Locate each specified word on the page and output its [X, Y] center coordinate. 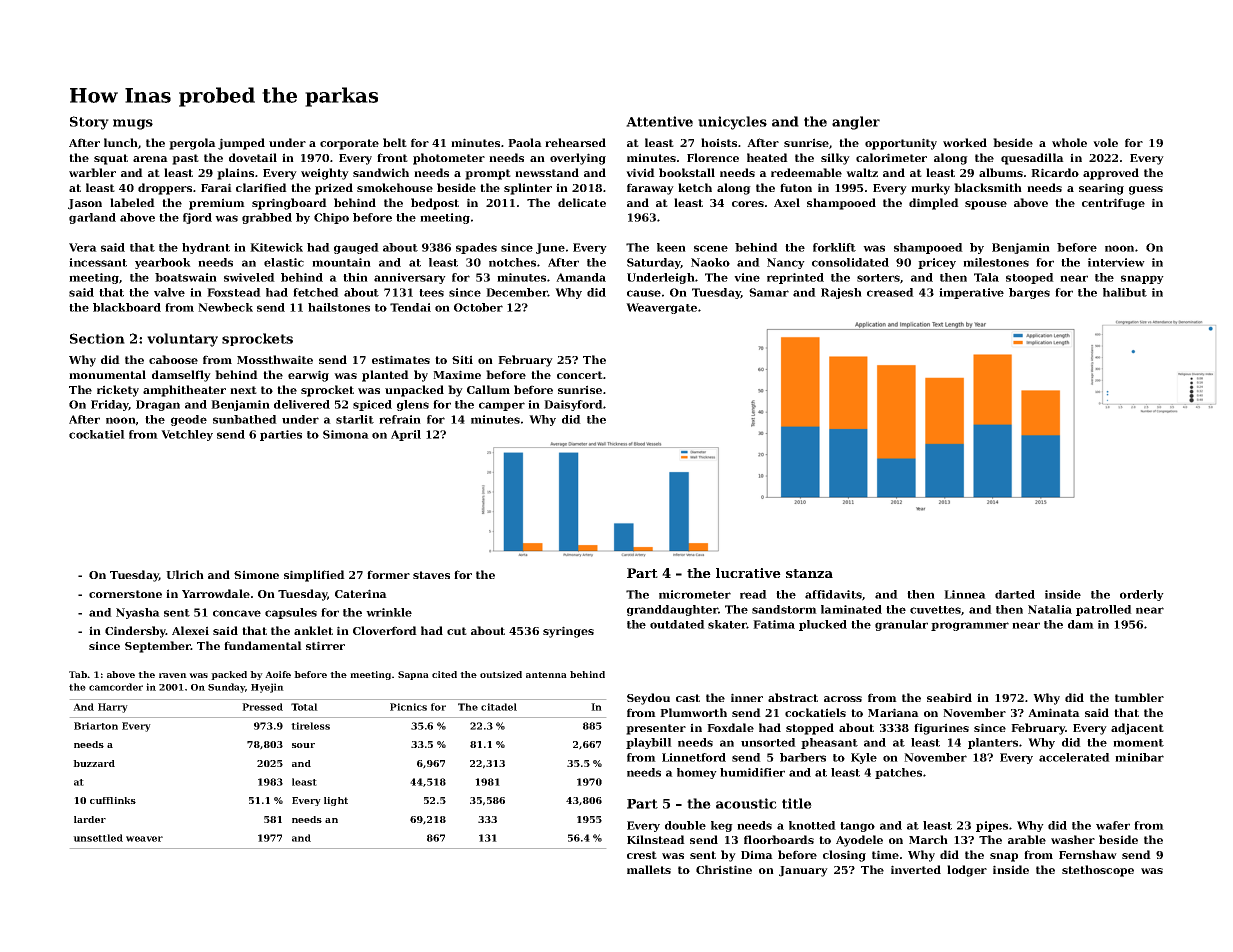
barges [1029, 293]
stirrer [325, 645]
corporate [349, 144]
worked [965, 142]
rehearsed [575, 142]
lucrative [748, 573]
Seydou [648, 699]
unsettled [98, 838]
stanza [809, 573]
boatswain [186, 277]
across [843, 699]
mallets [649, 869]
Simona [346, 434]
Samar [769, 292]
